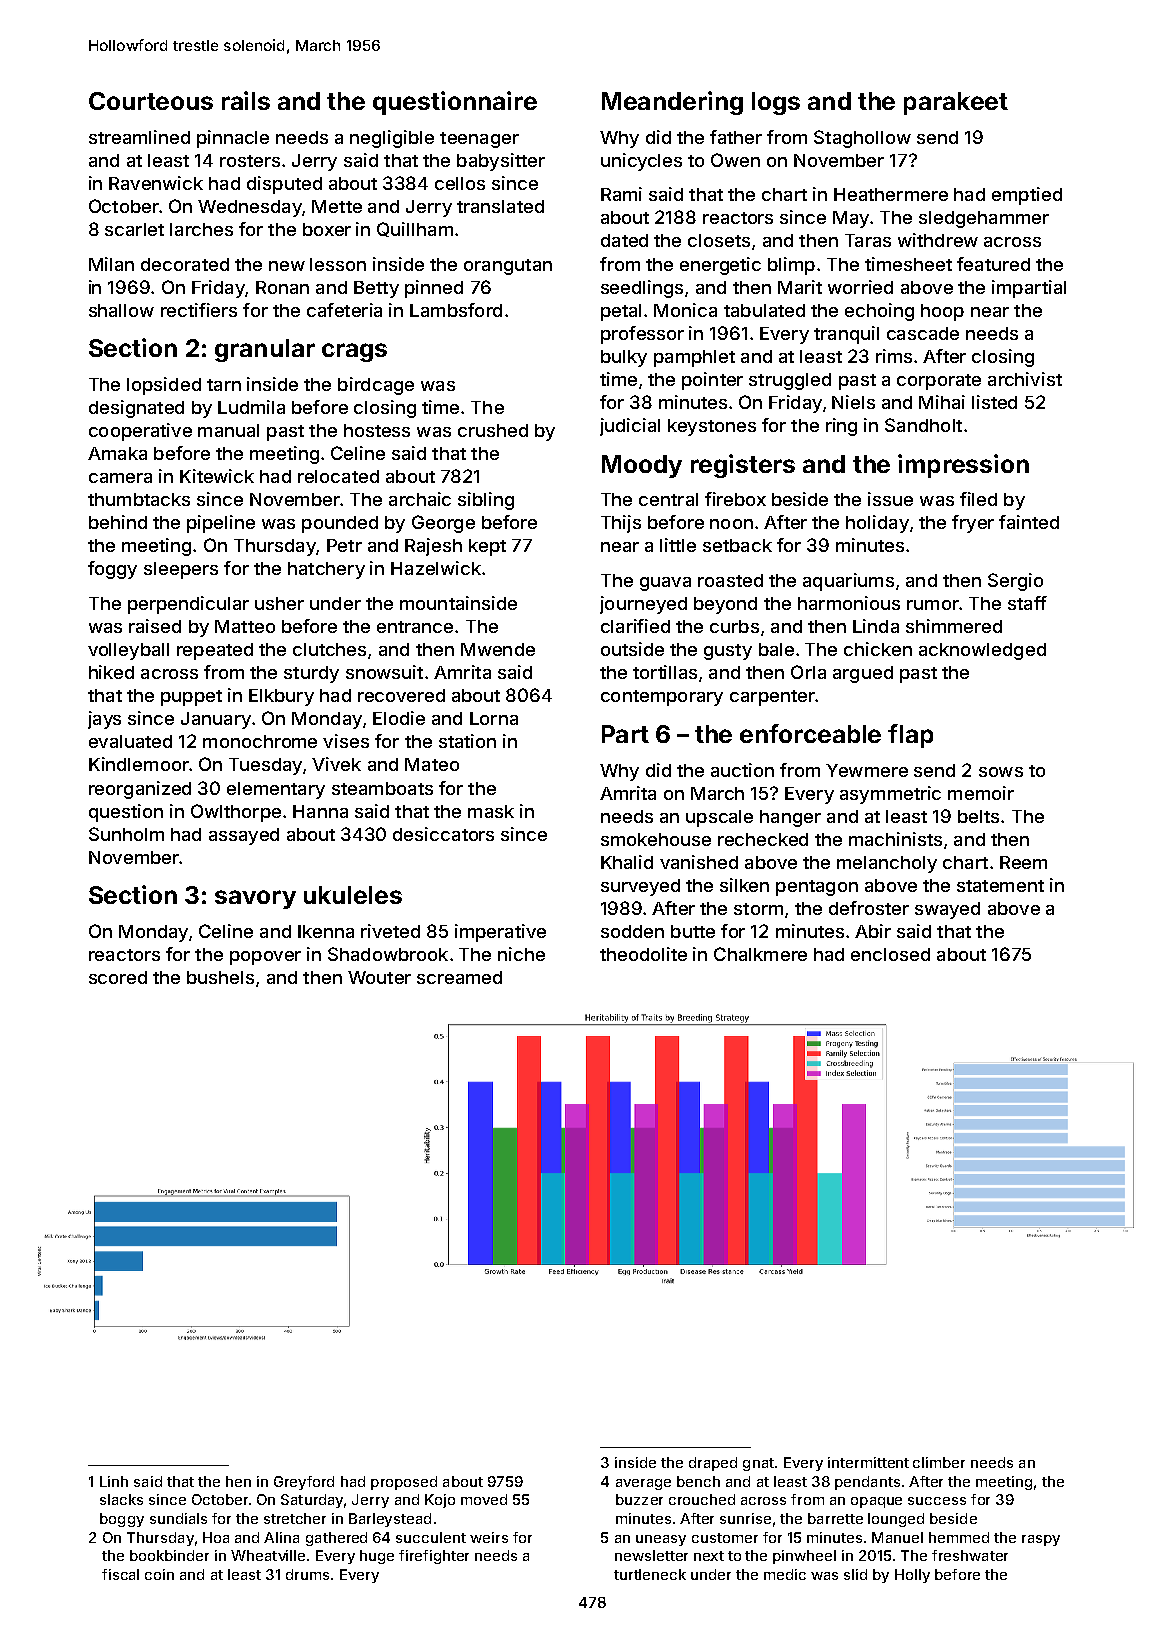 The width and height of the screenshot is (1156, 1635). I want to click on unicycles, so click(641, 162).
